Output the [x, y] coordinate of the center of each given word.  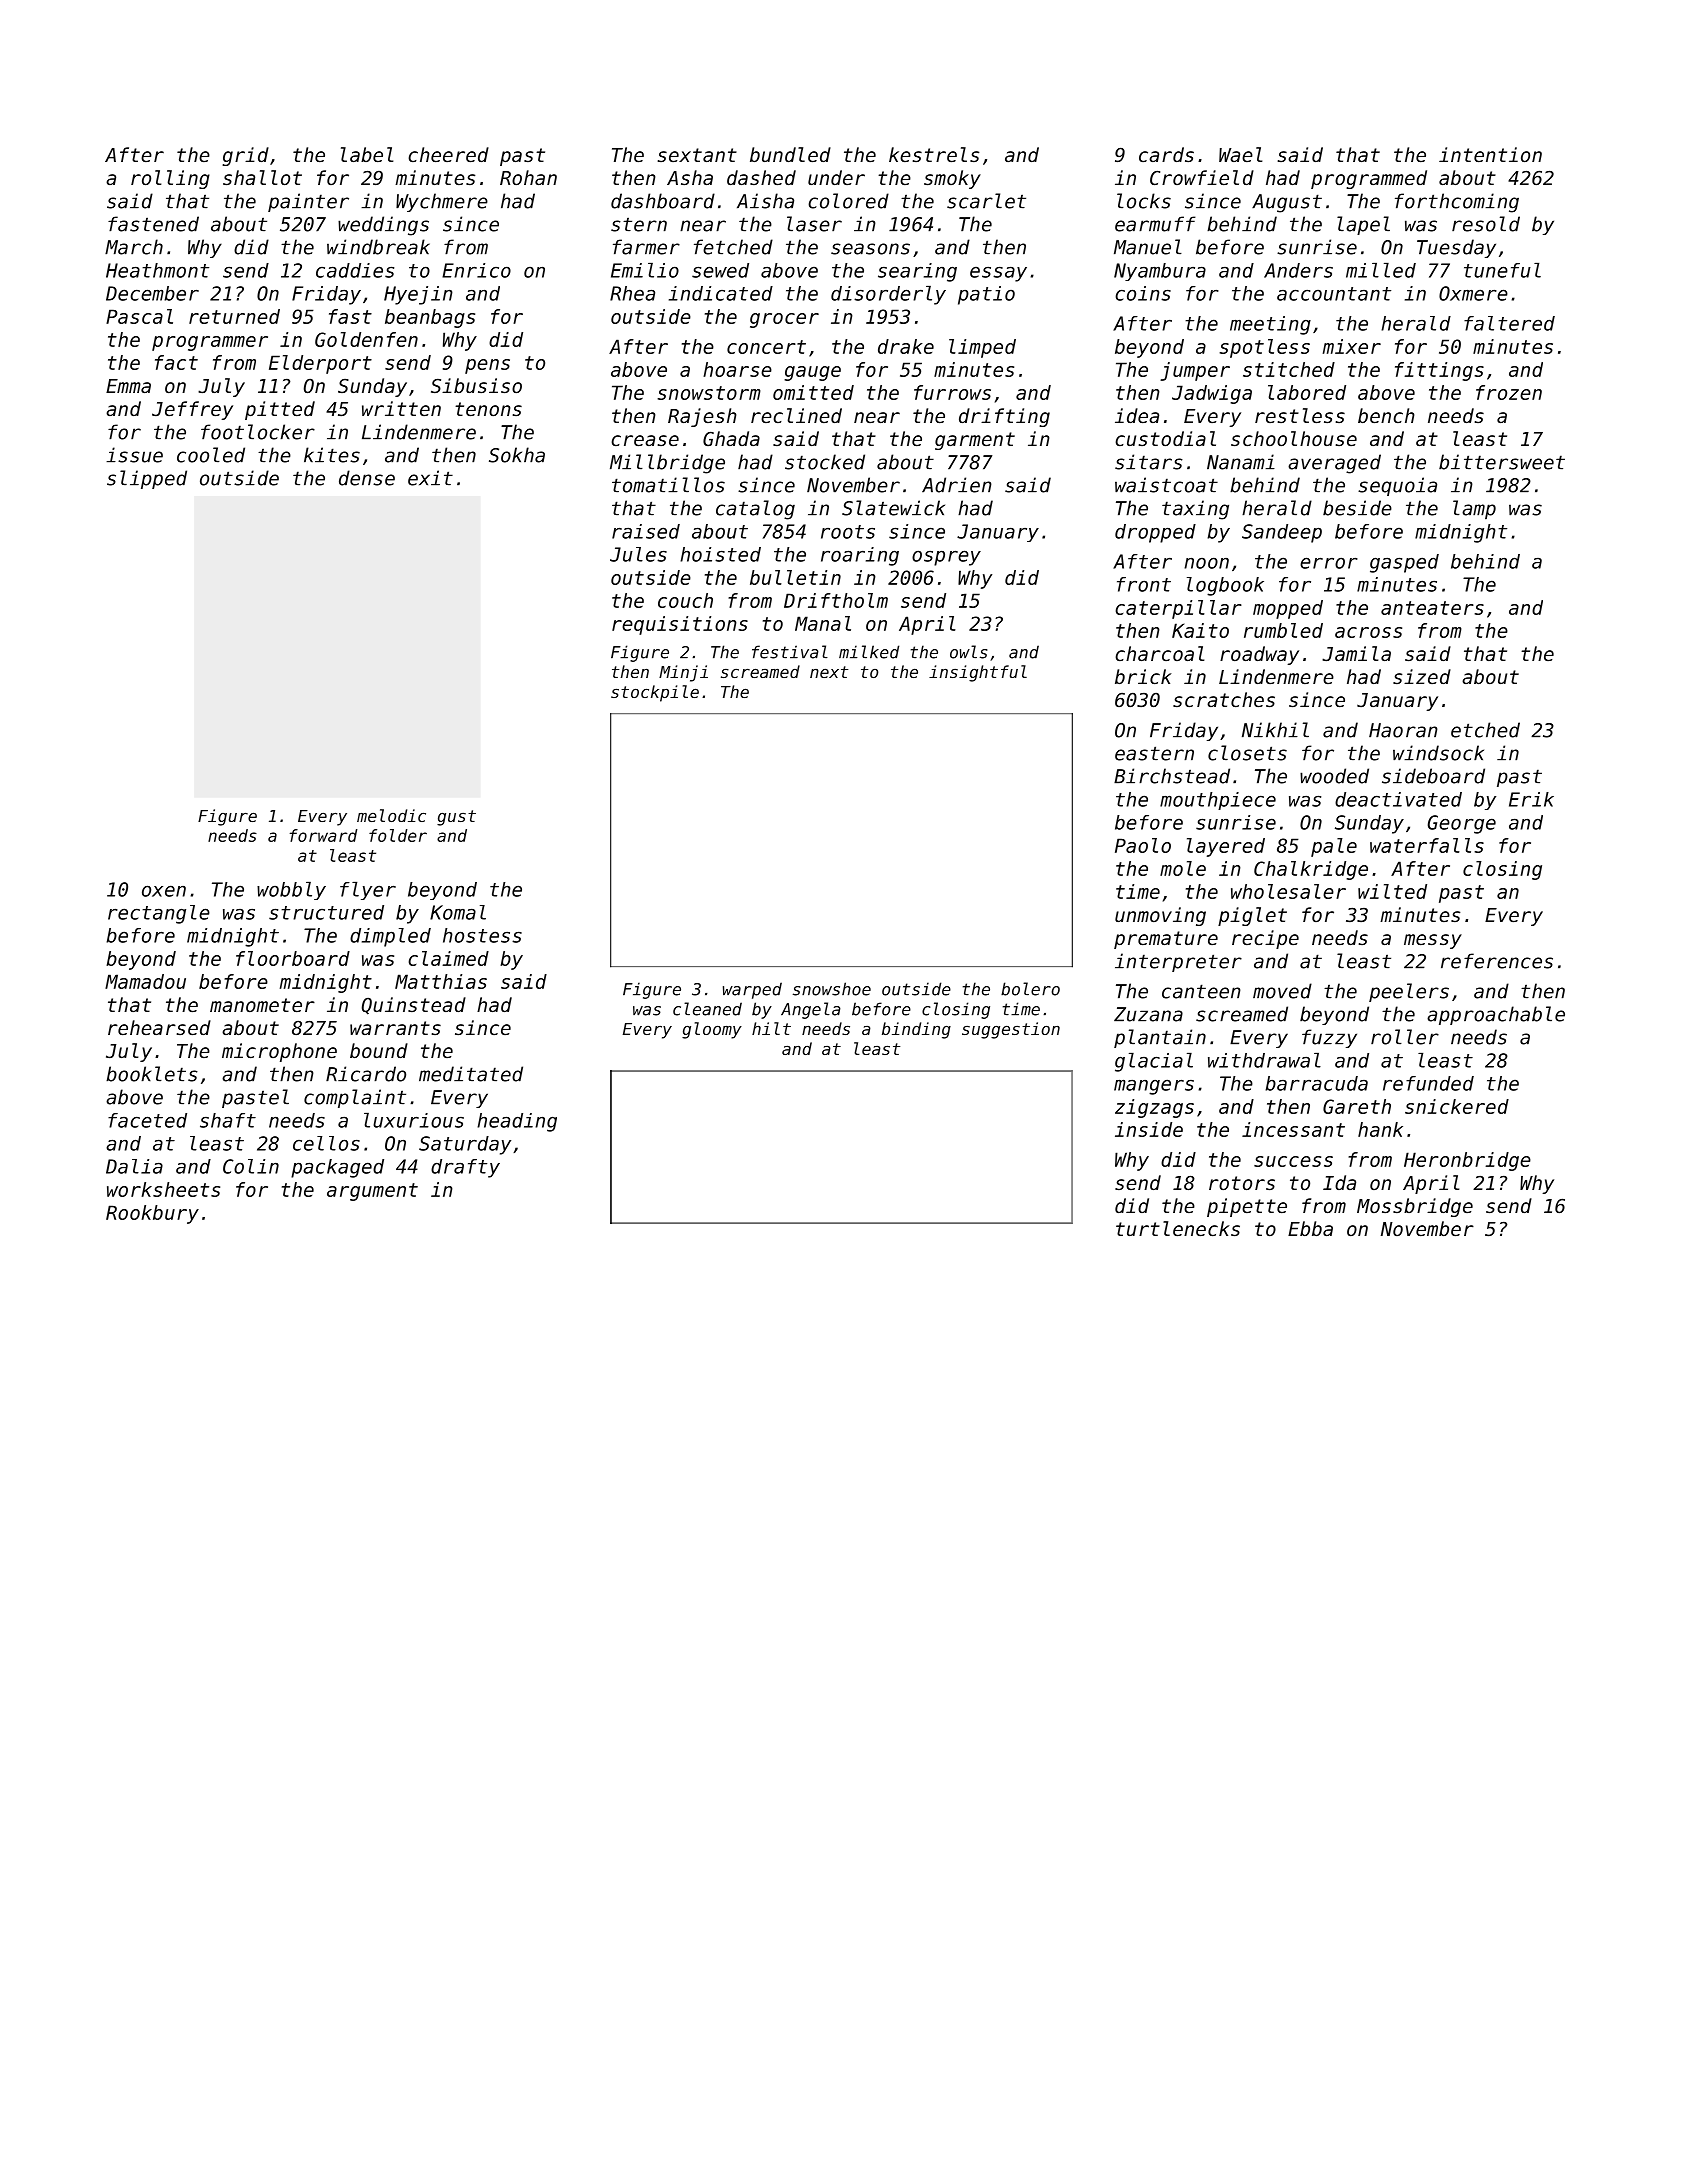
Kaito [1200, 630]
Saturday [465, 1145]
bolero [1030, 989]
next [829, 672]
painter [308, 202]
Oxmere [1473, 293]
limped [982, 348]
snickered [1457, 1106]
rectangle [159, 914]
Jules [638, 554]
